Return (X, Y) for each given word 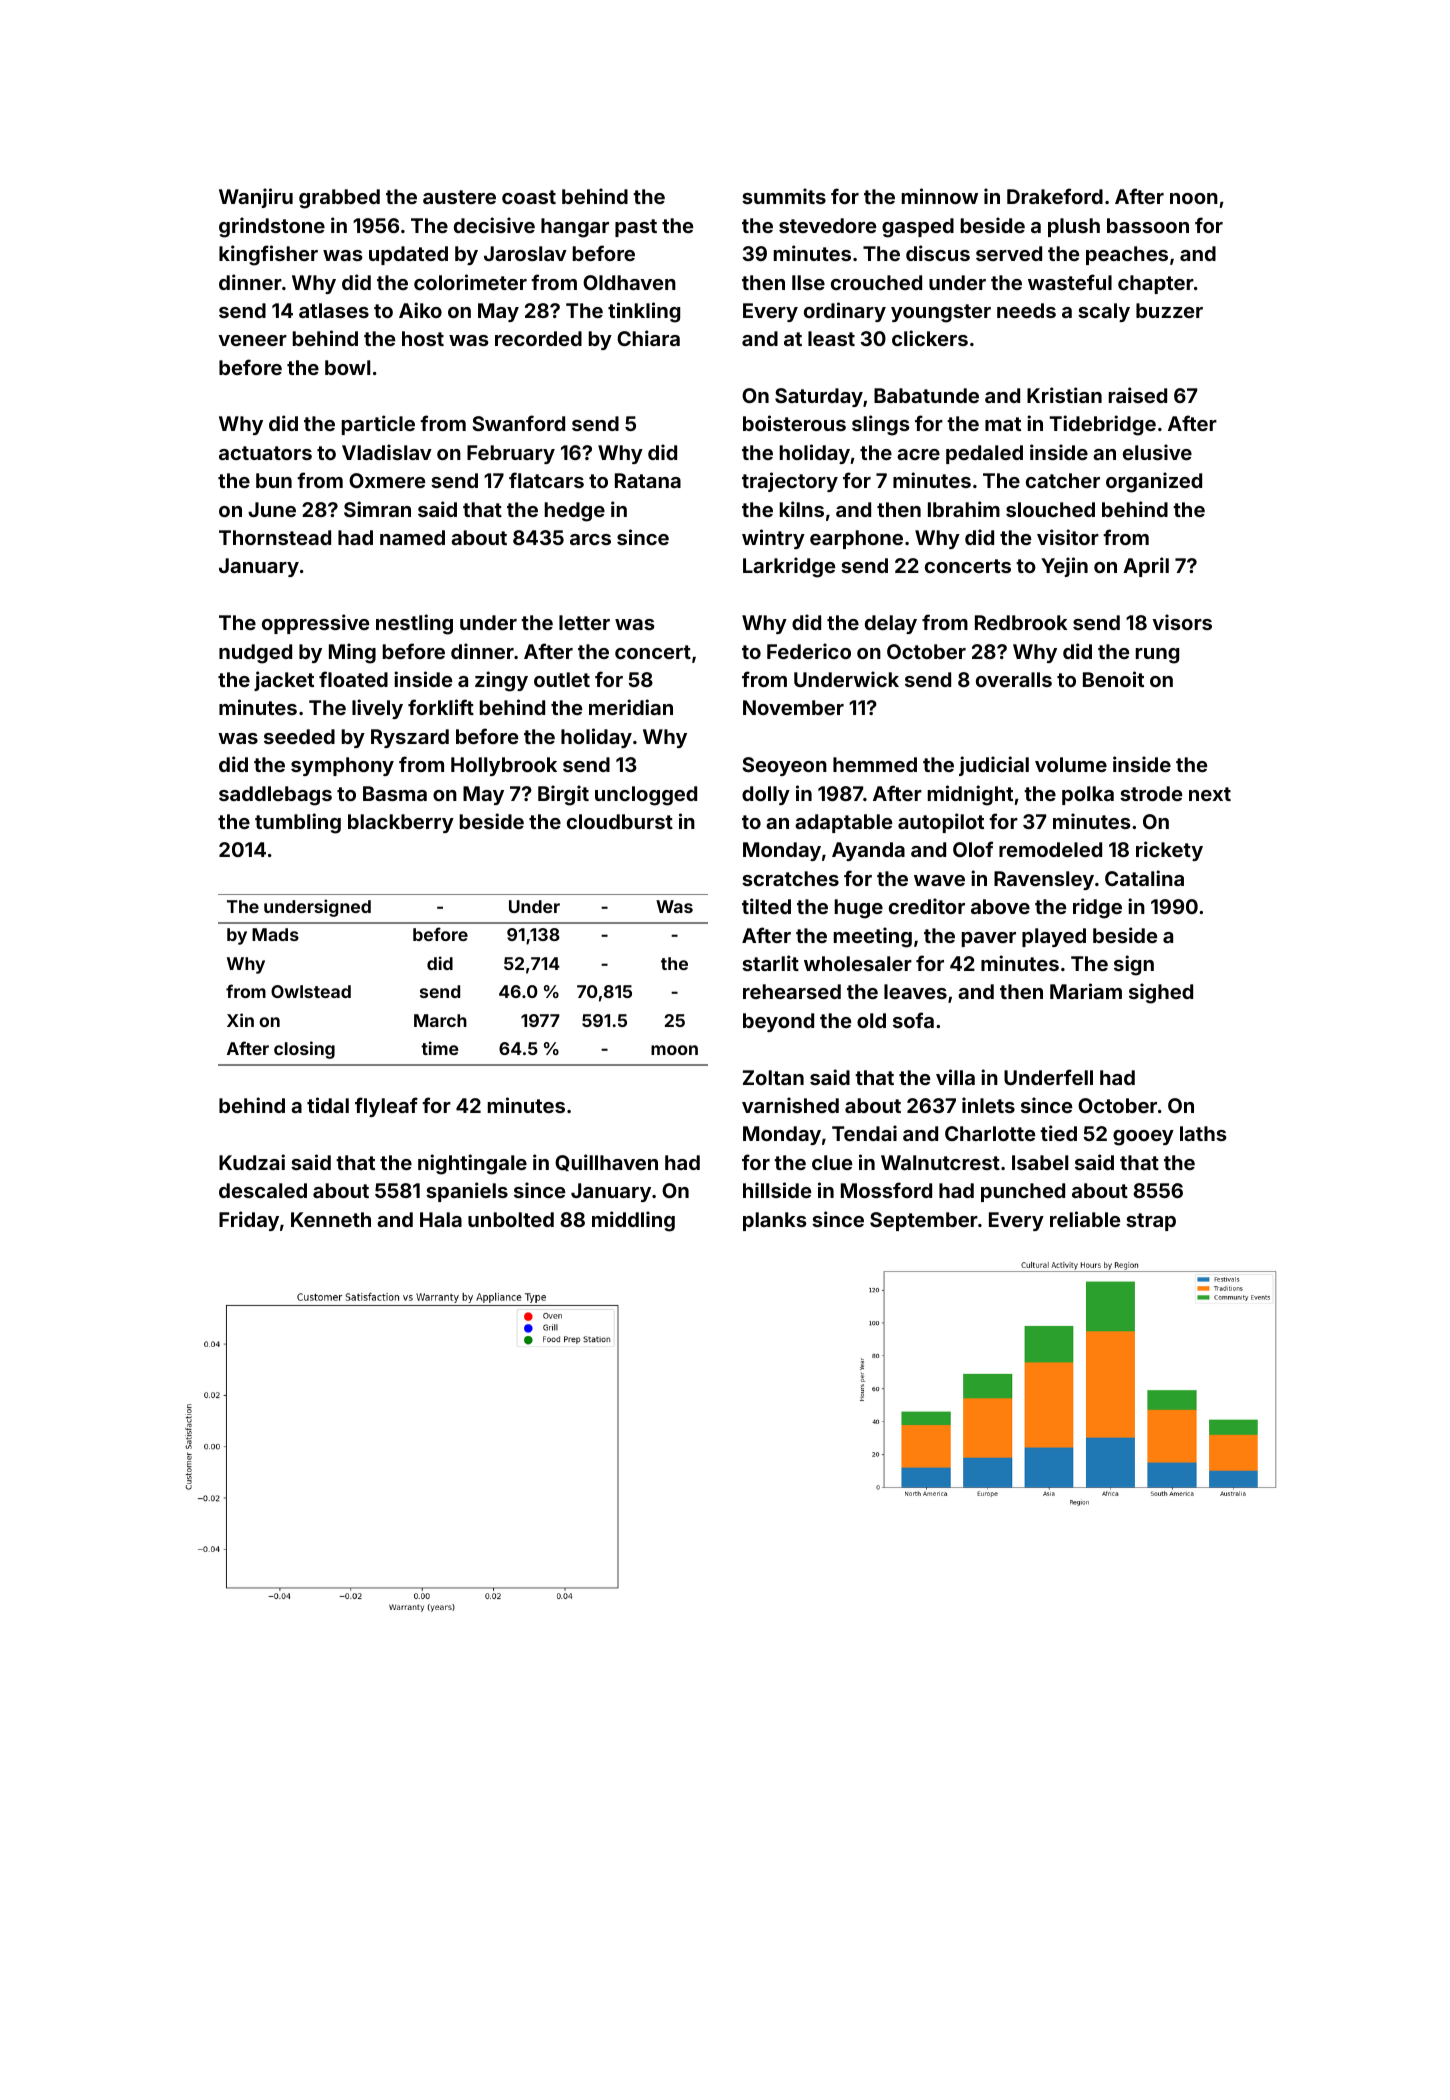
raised (1138, 395)
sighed (1161, 993)
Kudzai (252, 1162)
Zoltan (773, 1077)
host (423, 338)
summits (784, 196)
